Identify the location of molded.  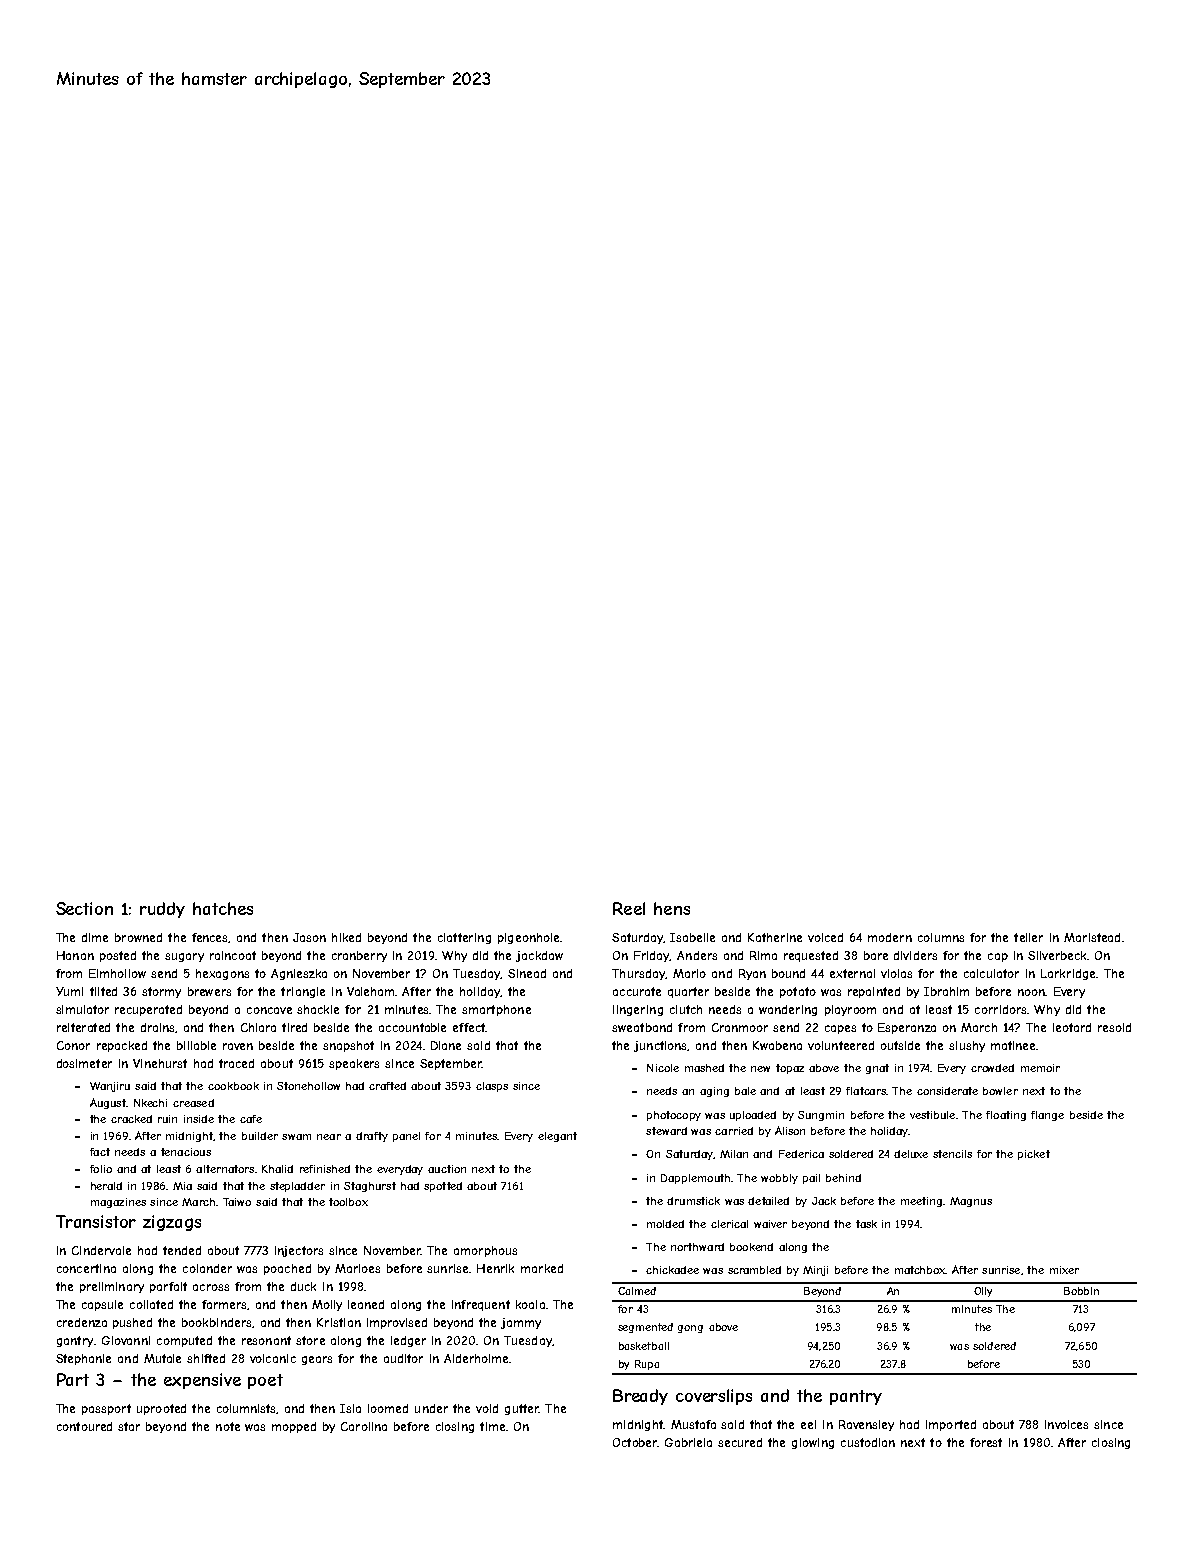
(665, 1224).
